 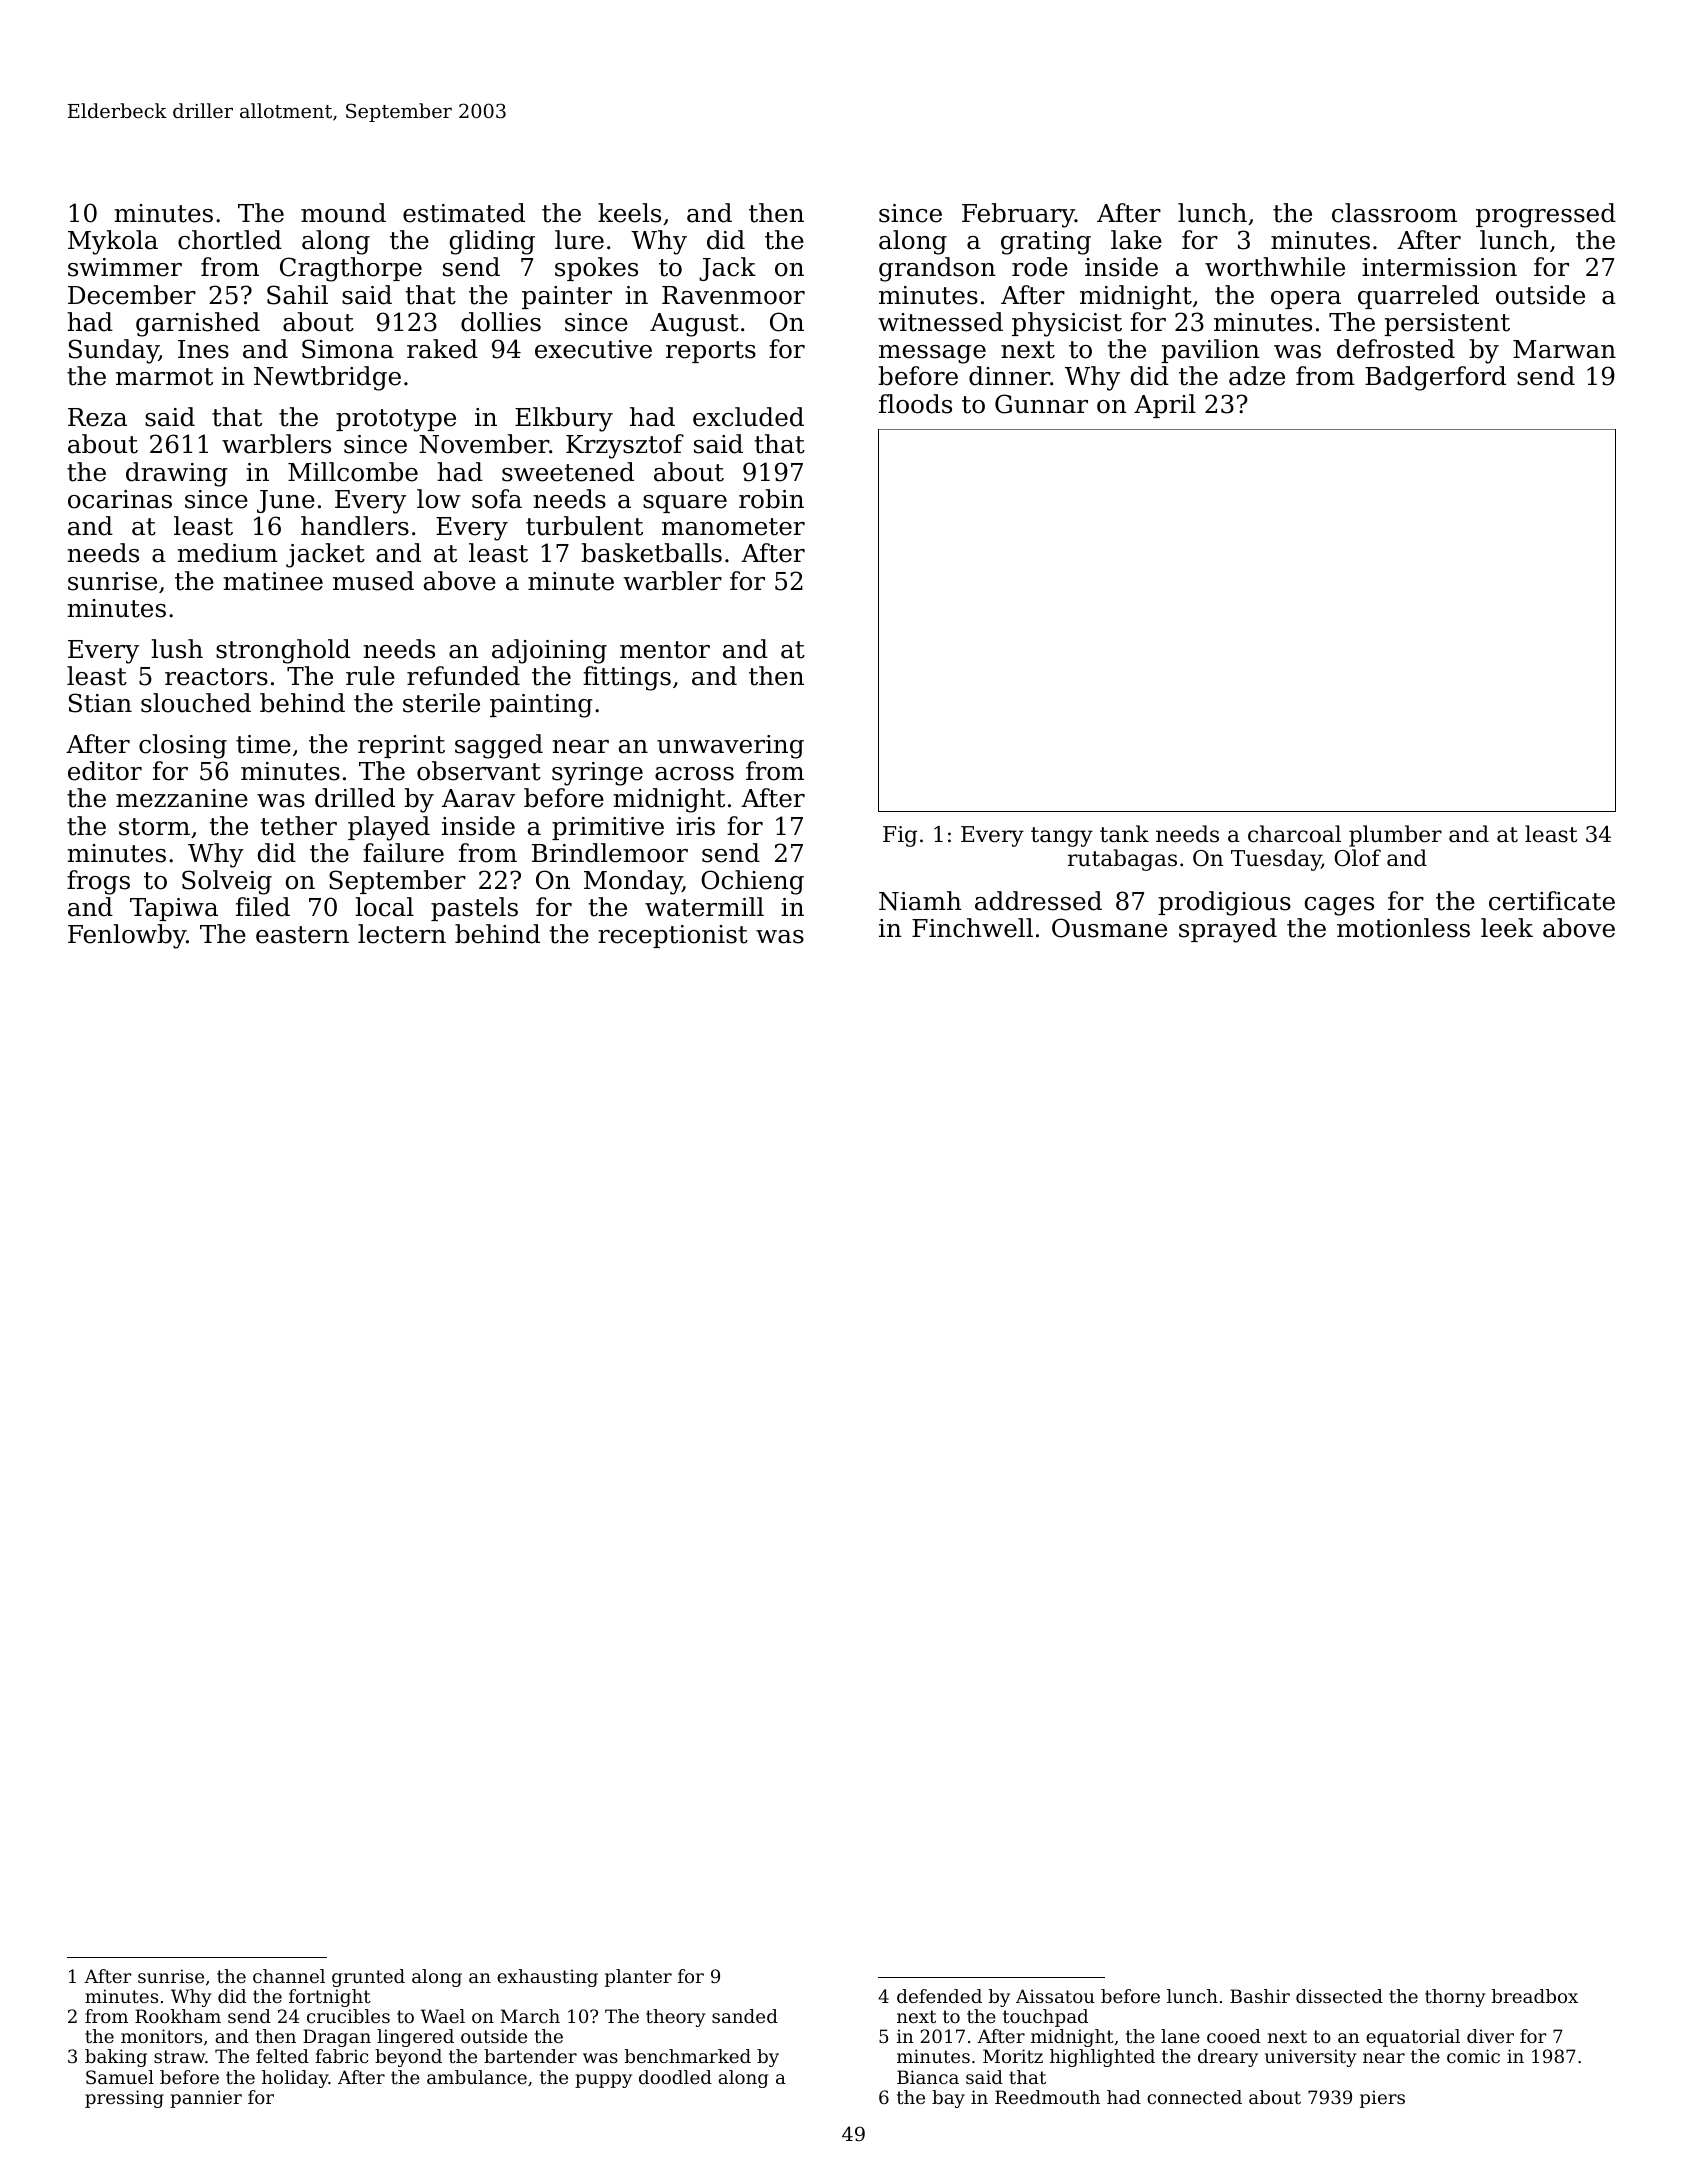 I want to click on channel, so click(x=289, y=1976).
